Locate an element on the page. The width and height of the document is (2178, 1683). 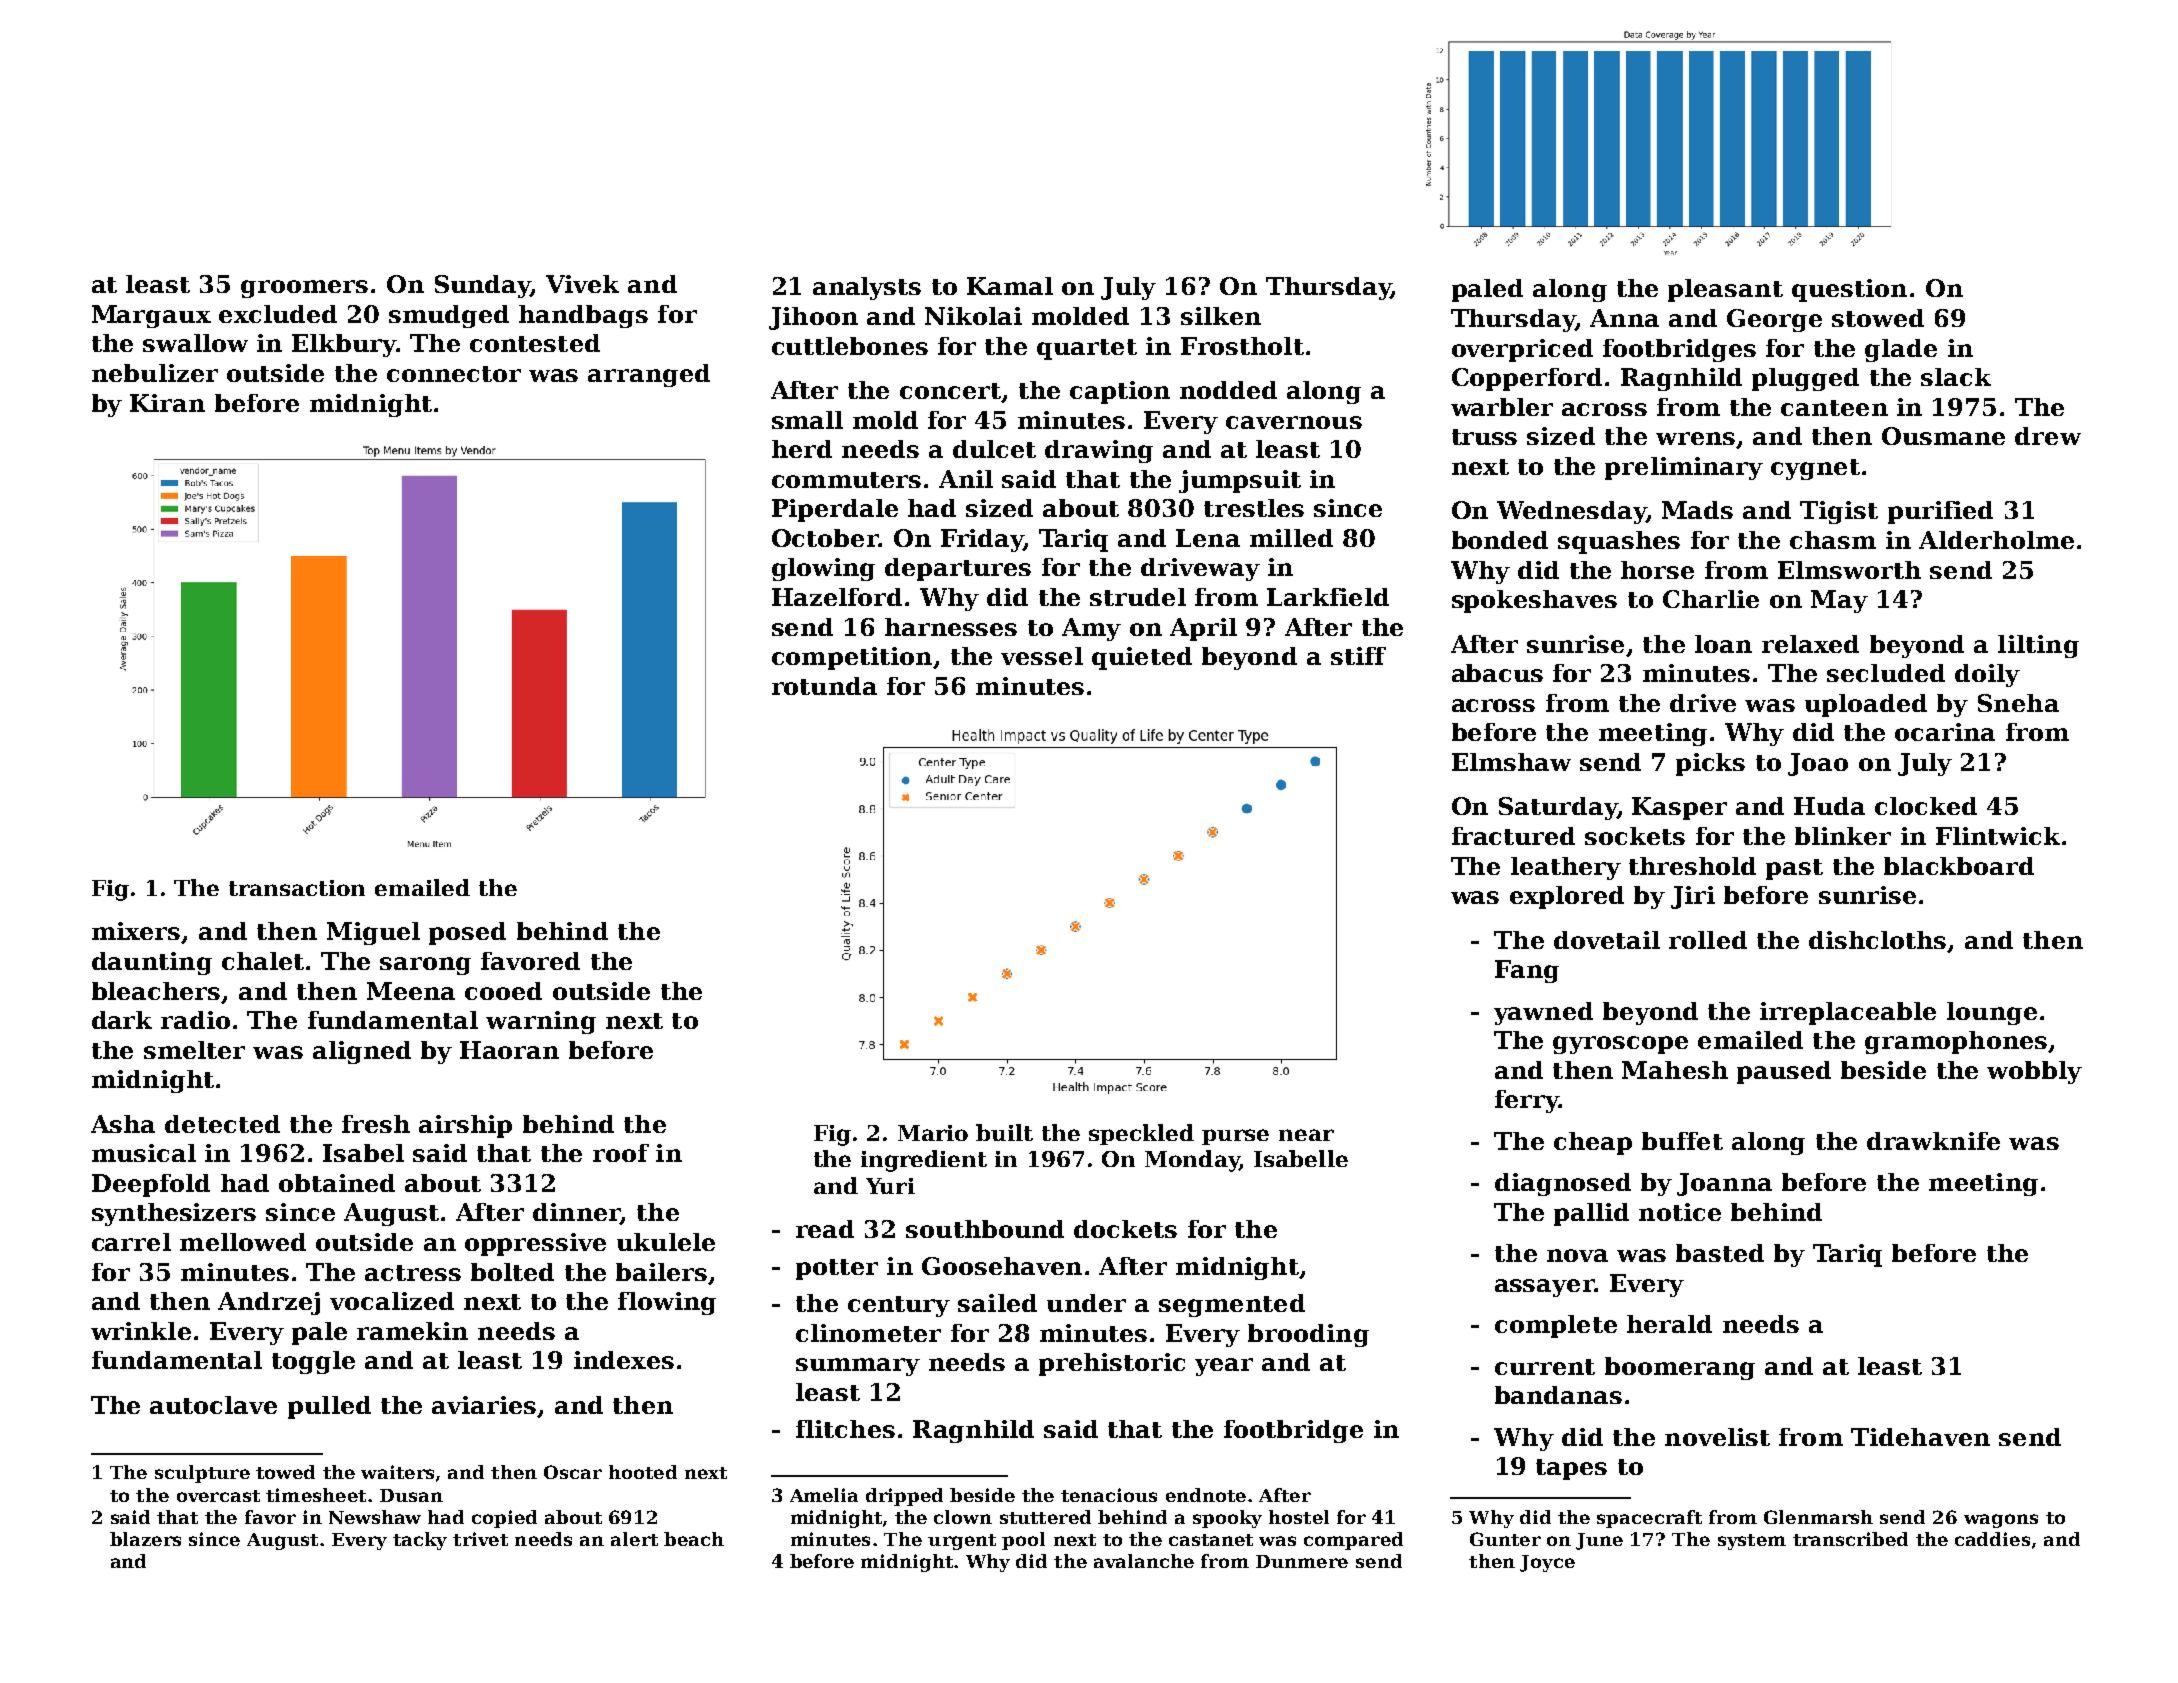
urgent is located at coordinates (962, 1542).
